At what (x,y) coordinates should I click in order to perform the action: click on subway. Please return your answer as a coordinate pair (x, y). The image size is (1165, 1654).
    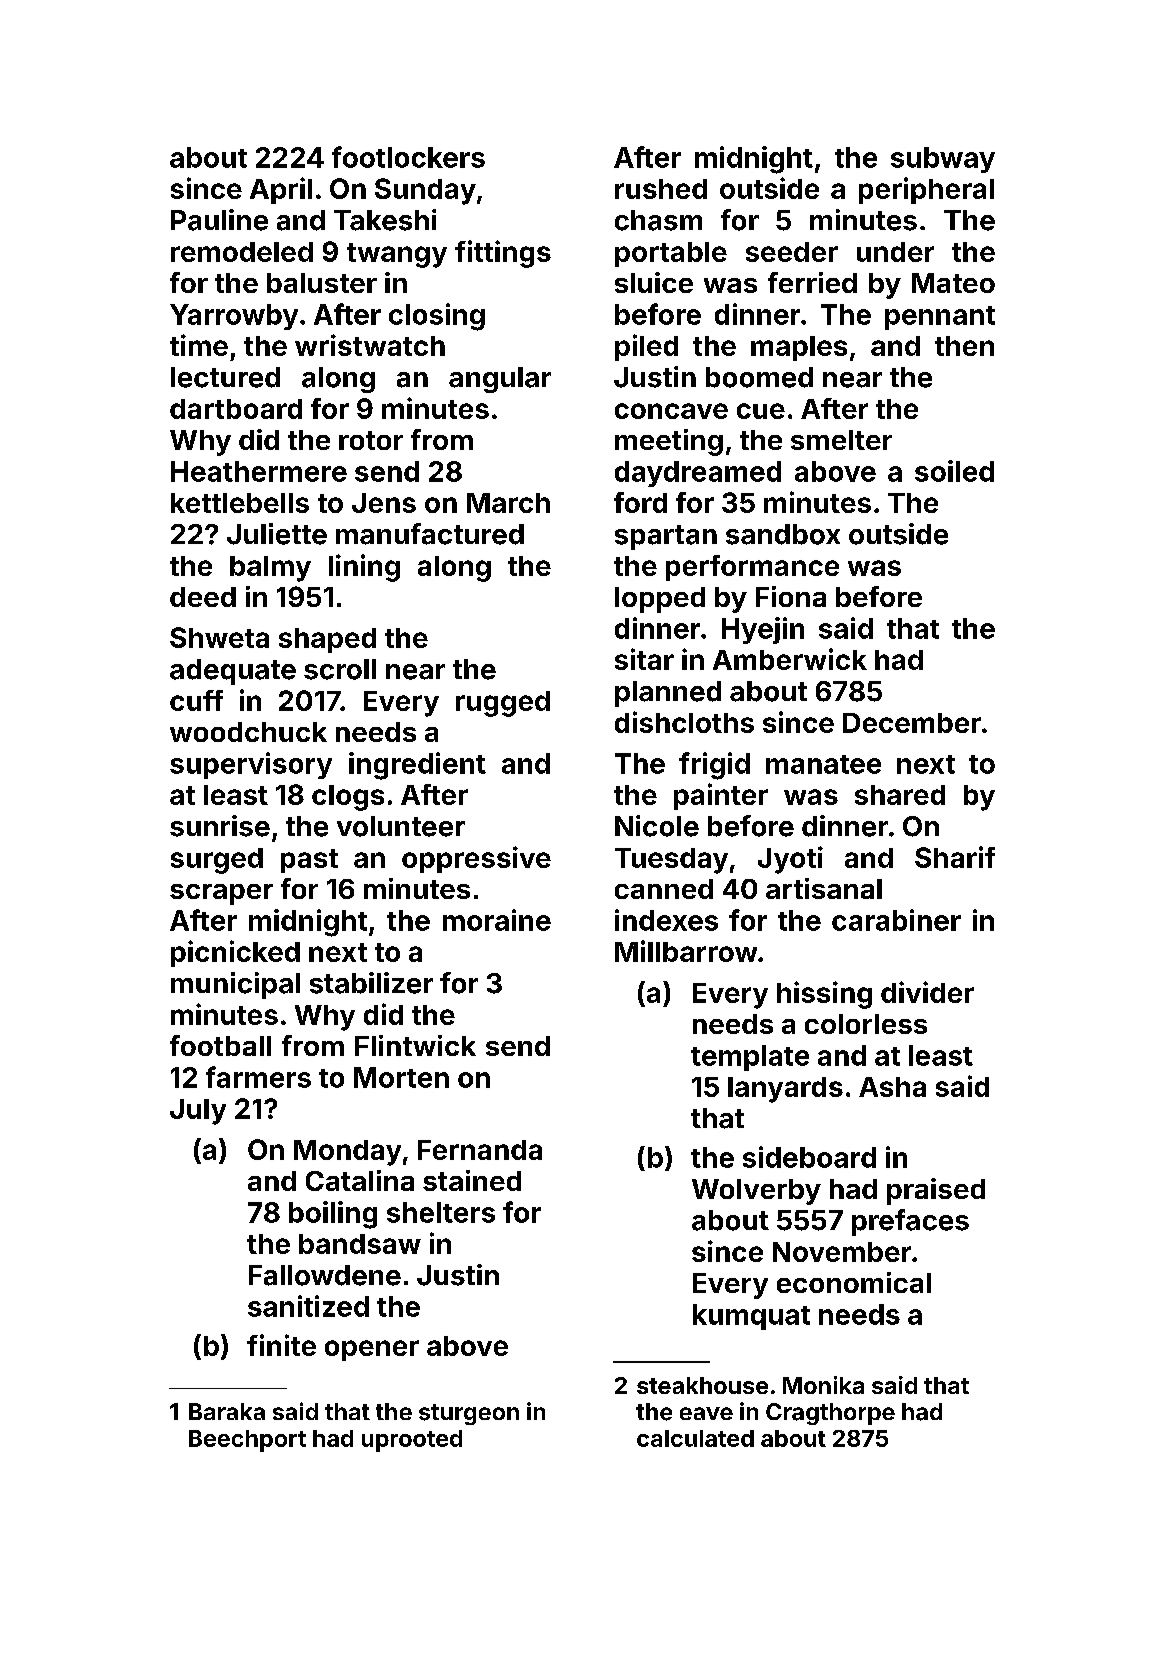
    Looking at the image, I should click on (943, 160).
